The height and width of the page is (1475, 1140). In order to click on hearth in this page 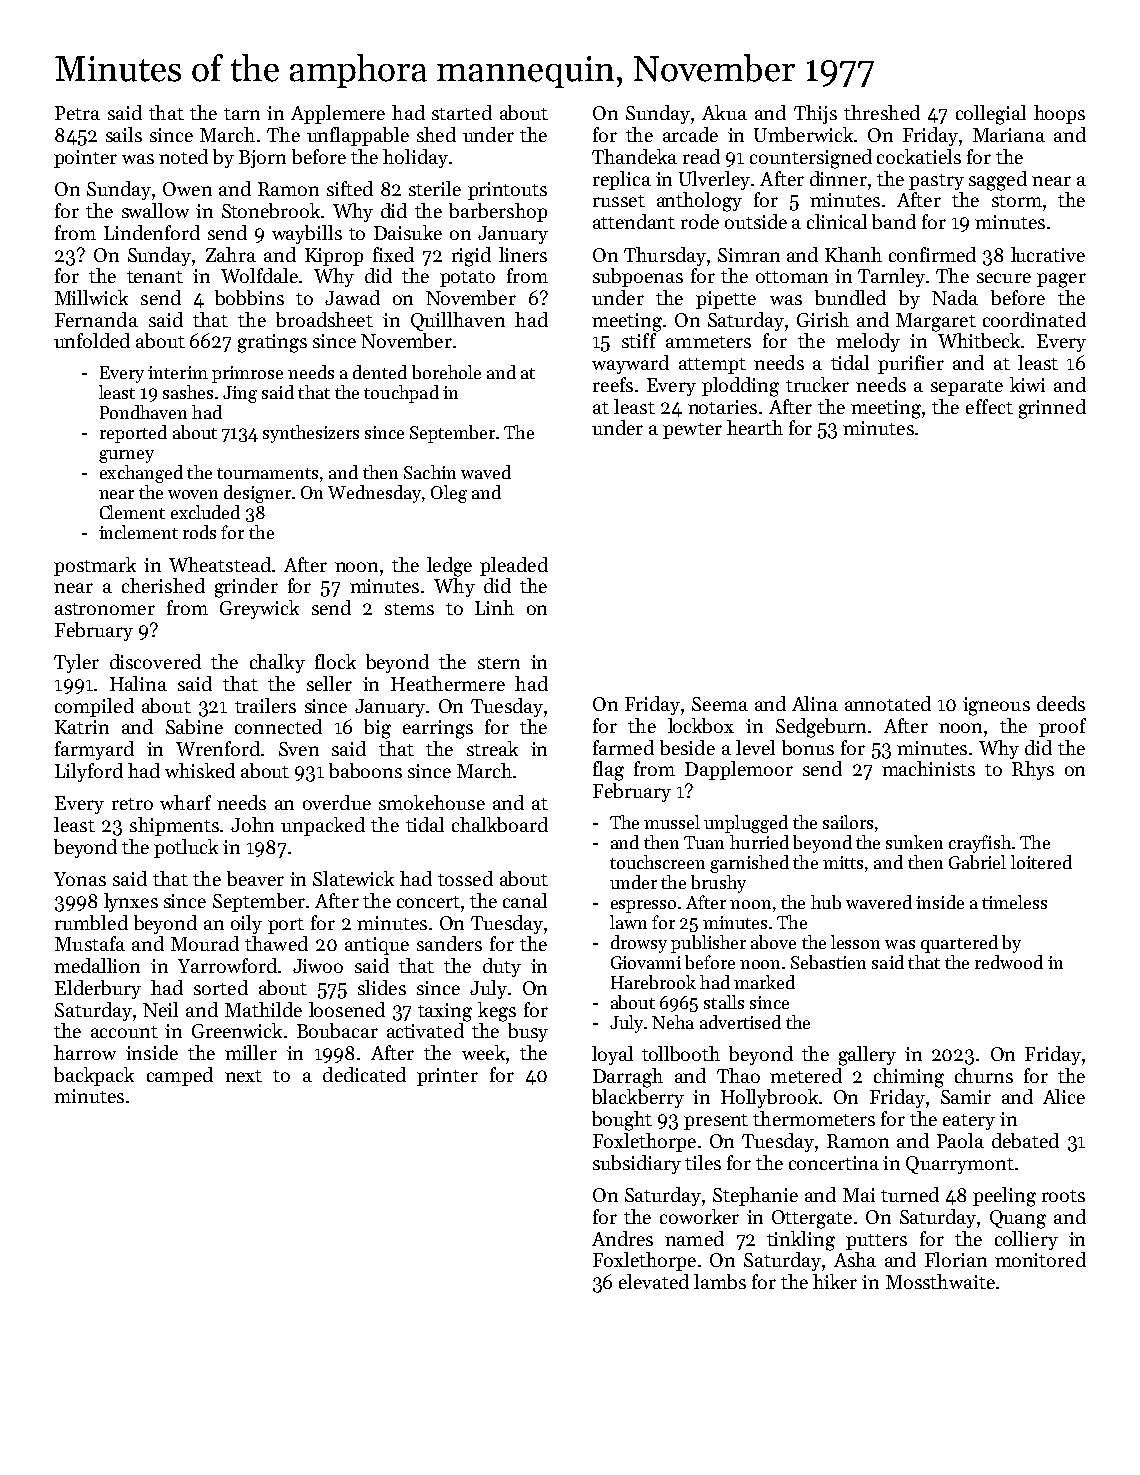, I will do `click(755, 427)`.
